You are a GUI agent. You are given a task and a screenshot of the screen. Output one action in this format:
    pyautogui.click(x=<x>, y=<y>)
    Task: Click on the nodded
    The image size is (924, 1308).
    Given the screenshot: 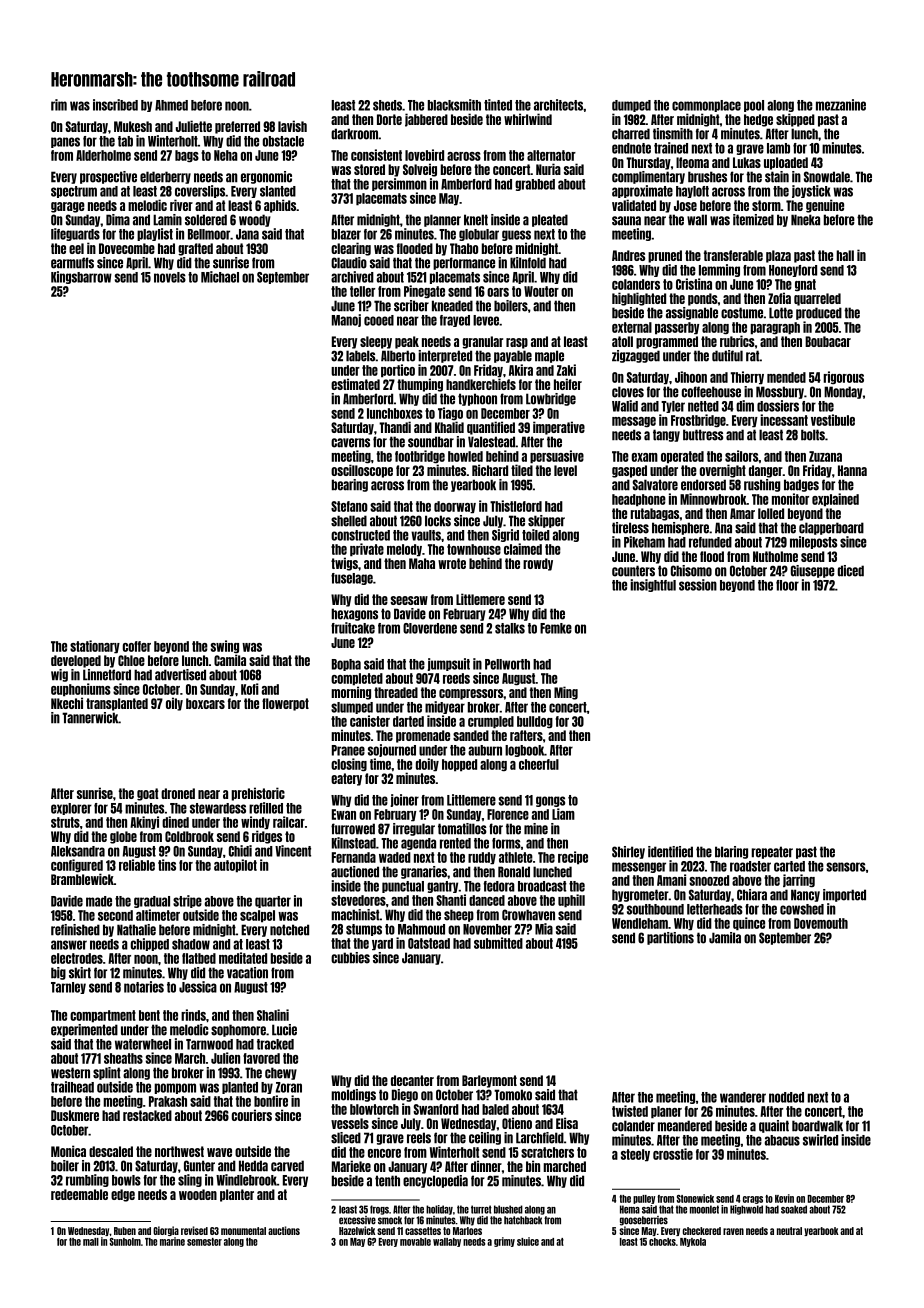 What is the action you would take?
    pyautogui.click(x=786, y=1097)
